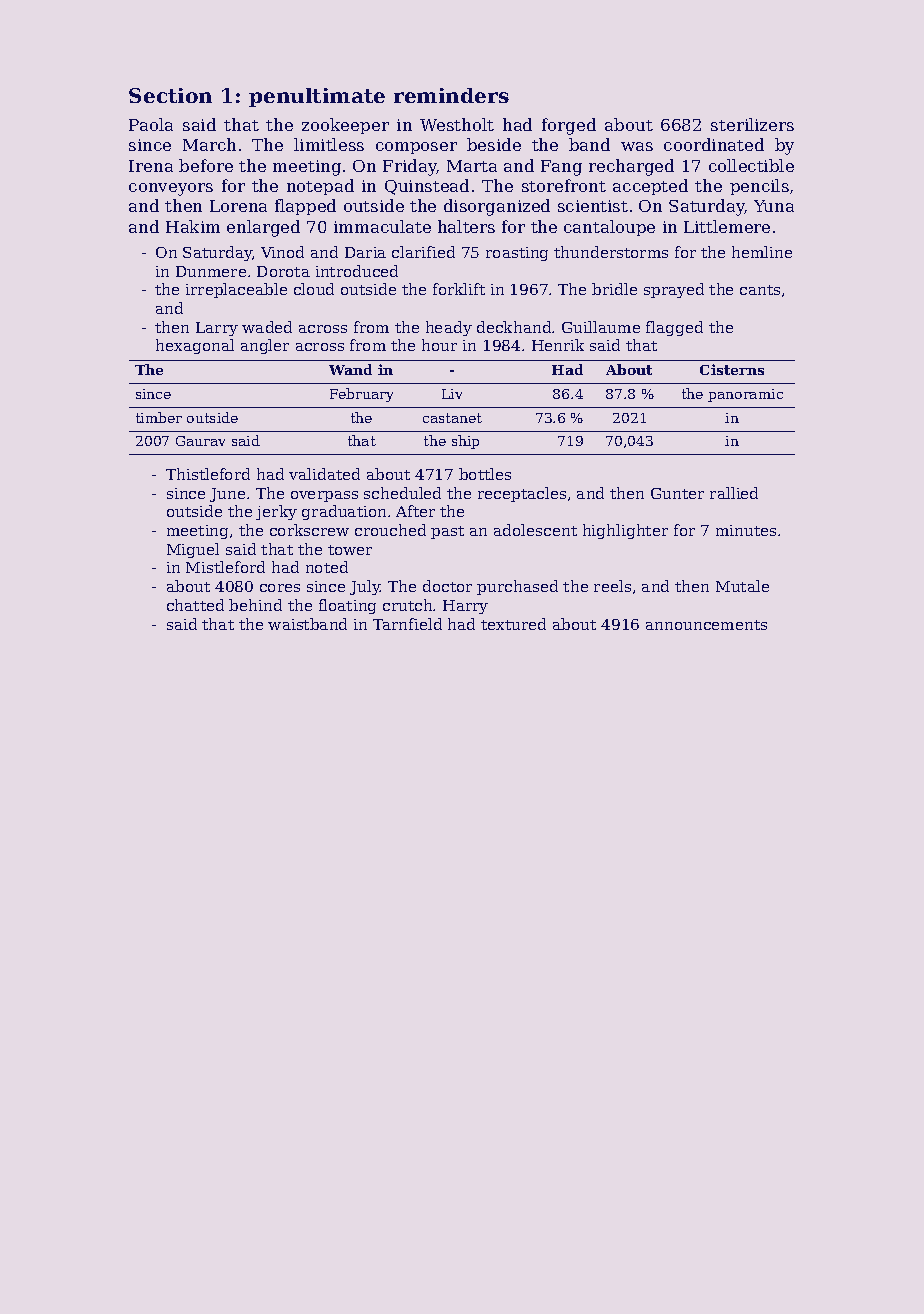  What do you see at coordinates (760, 290) in the screenshot?
I see `cants` at bounding box center [760, 290].
